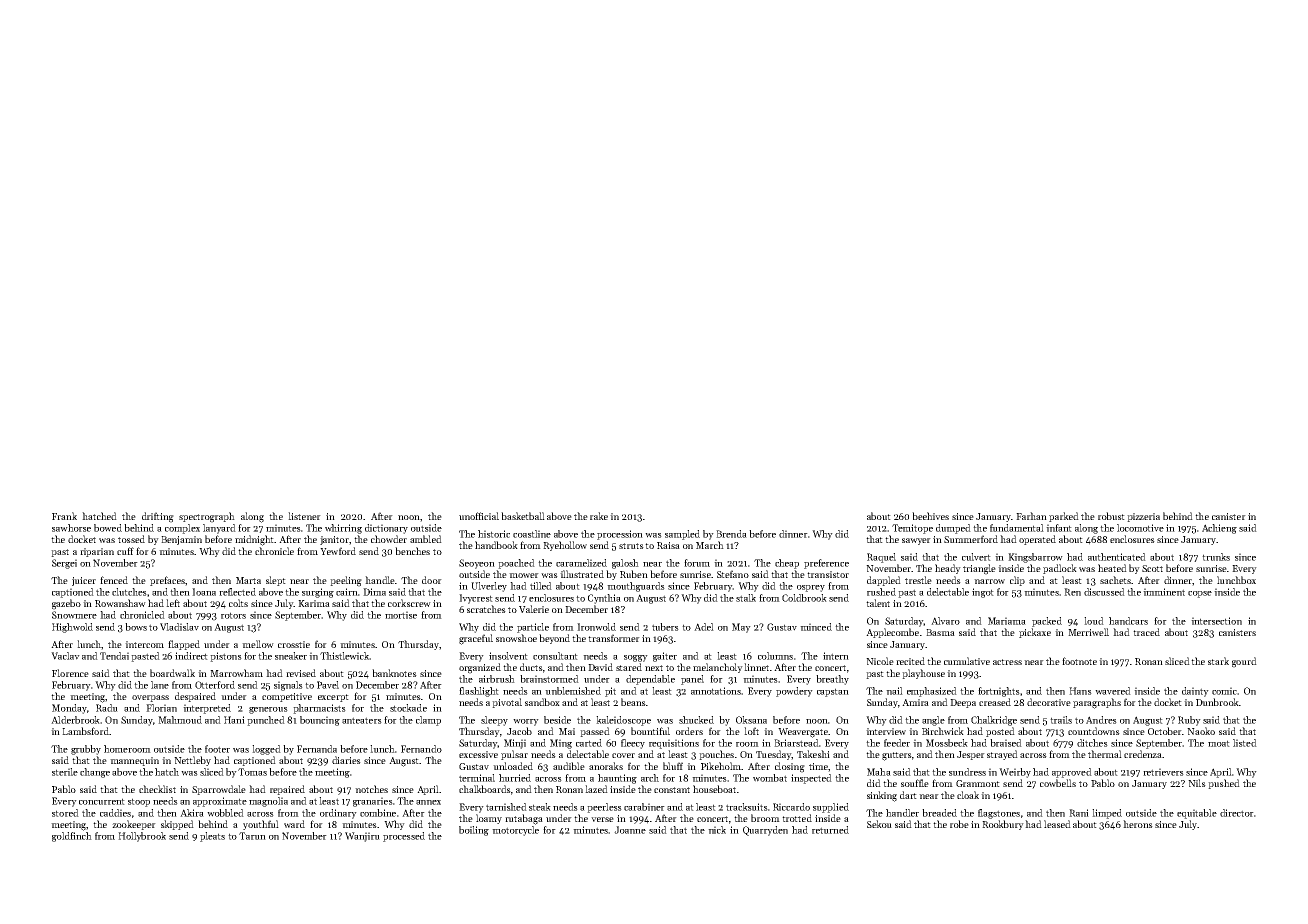 The image size is (1308, 924). What do you see at coordinates (74, 615) in the screenshot?
I see `Snowmere` at bounding box center [74, 615].
